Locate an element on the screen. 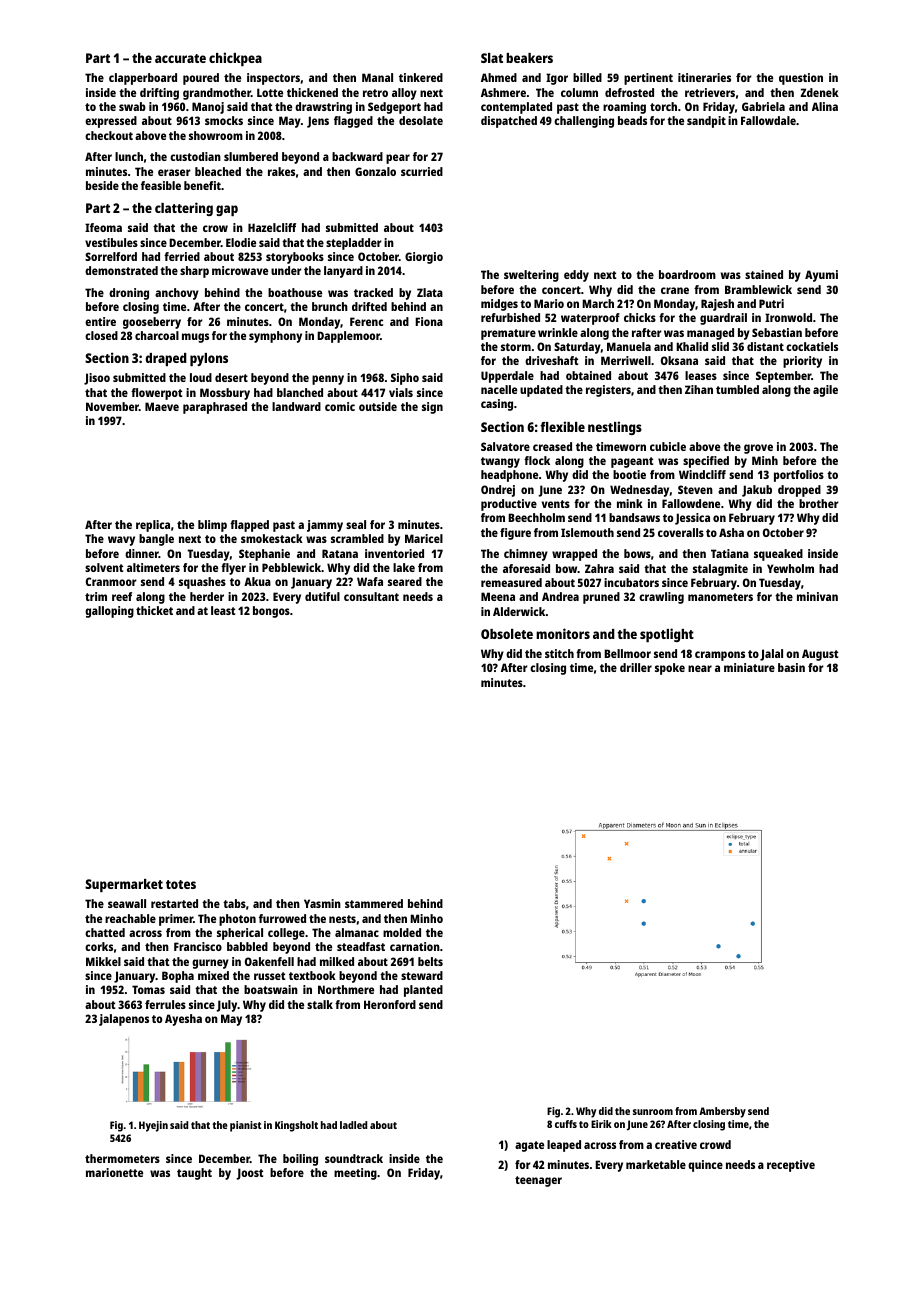 Image resolution: width=924 pixels, height=1308 pixels. chickpea is located at coordinates (235, 59).
